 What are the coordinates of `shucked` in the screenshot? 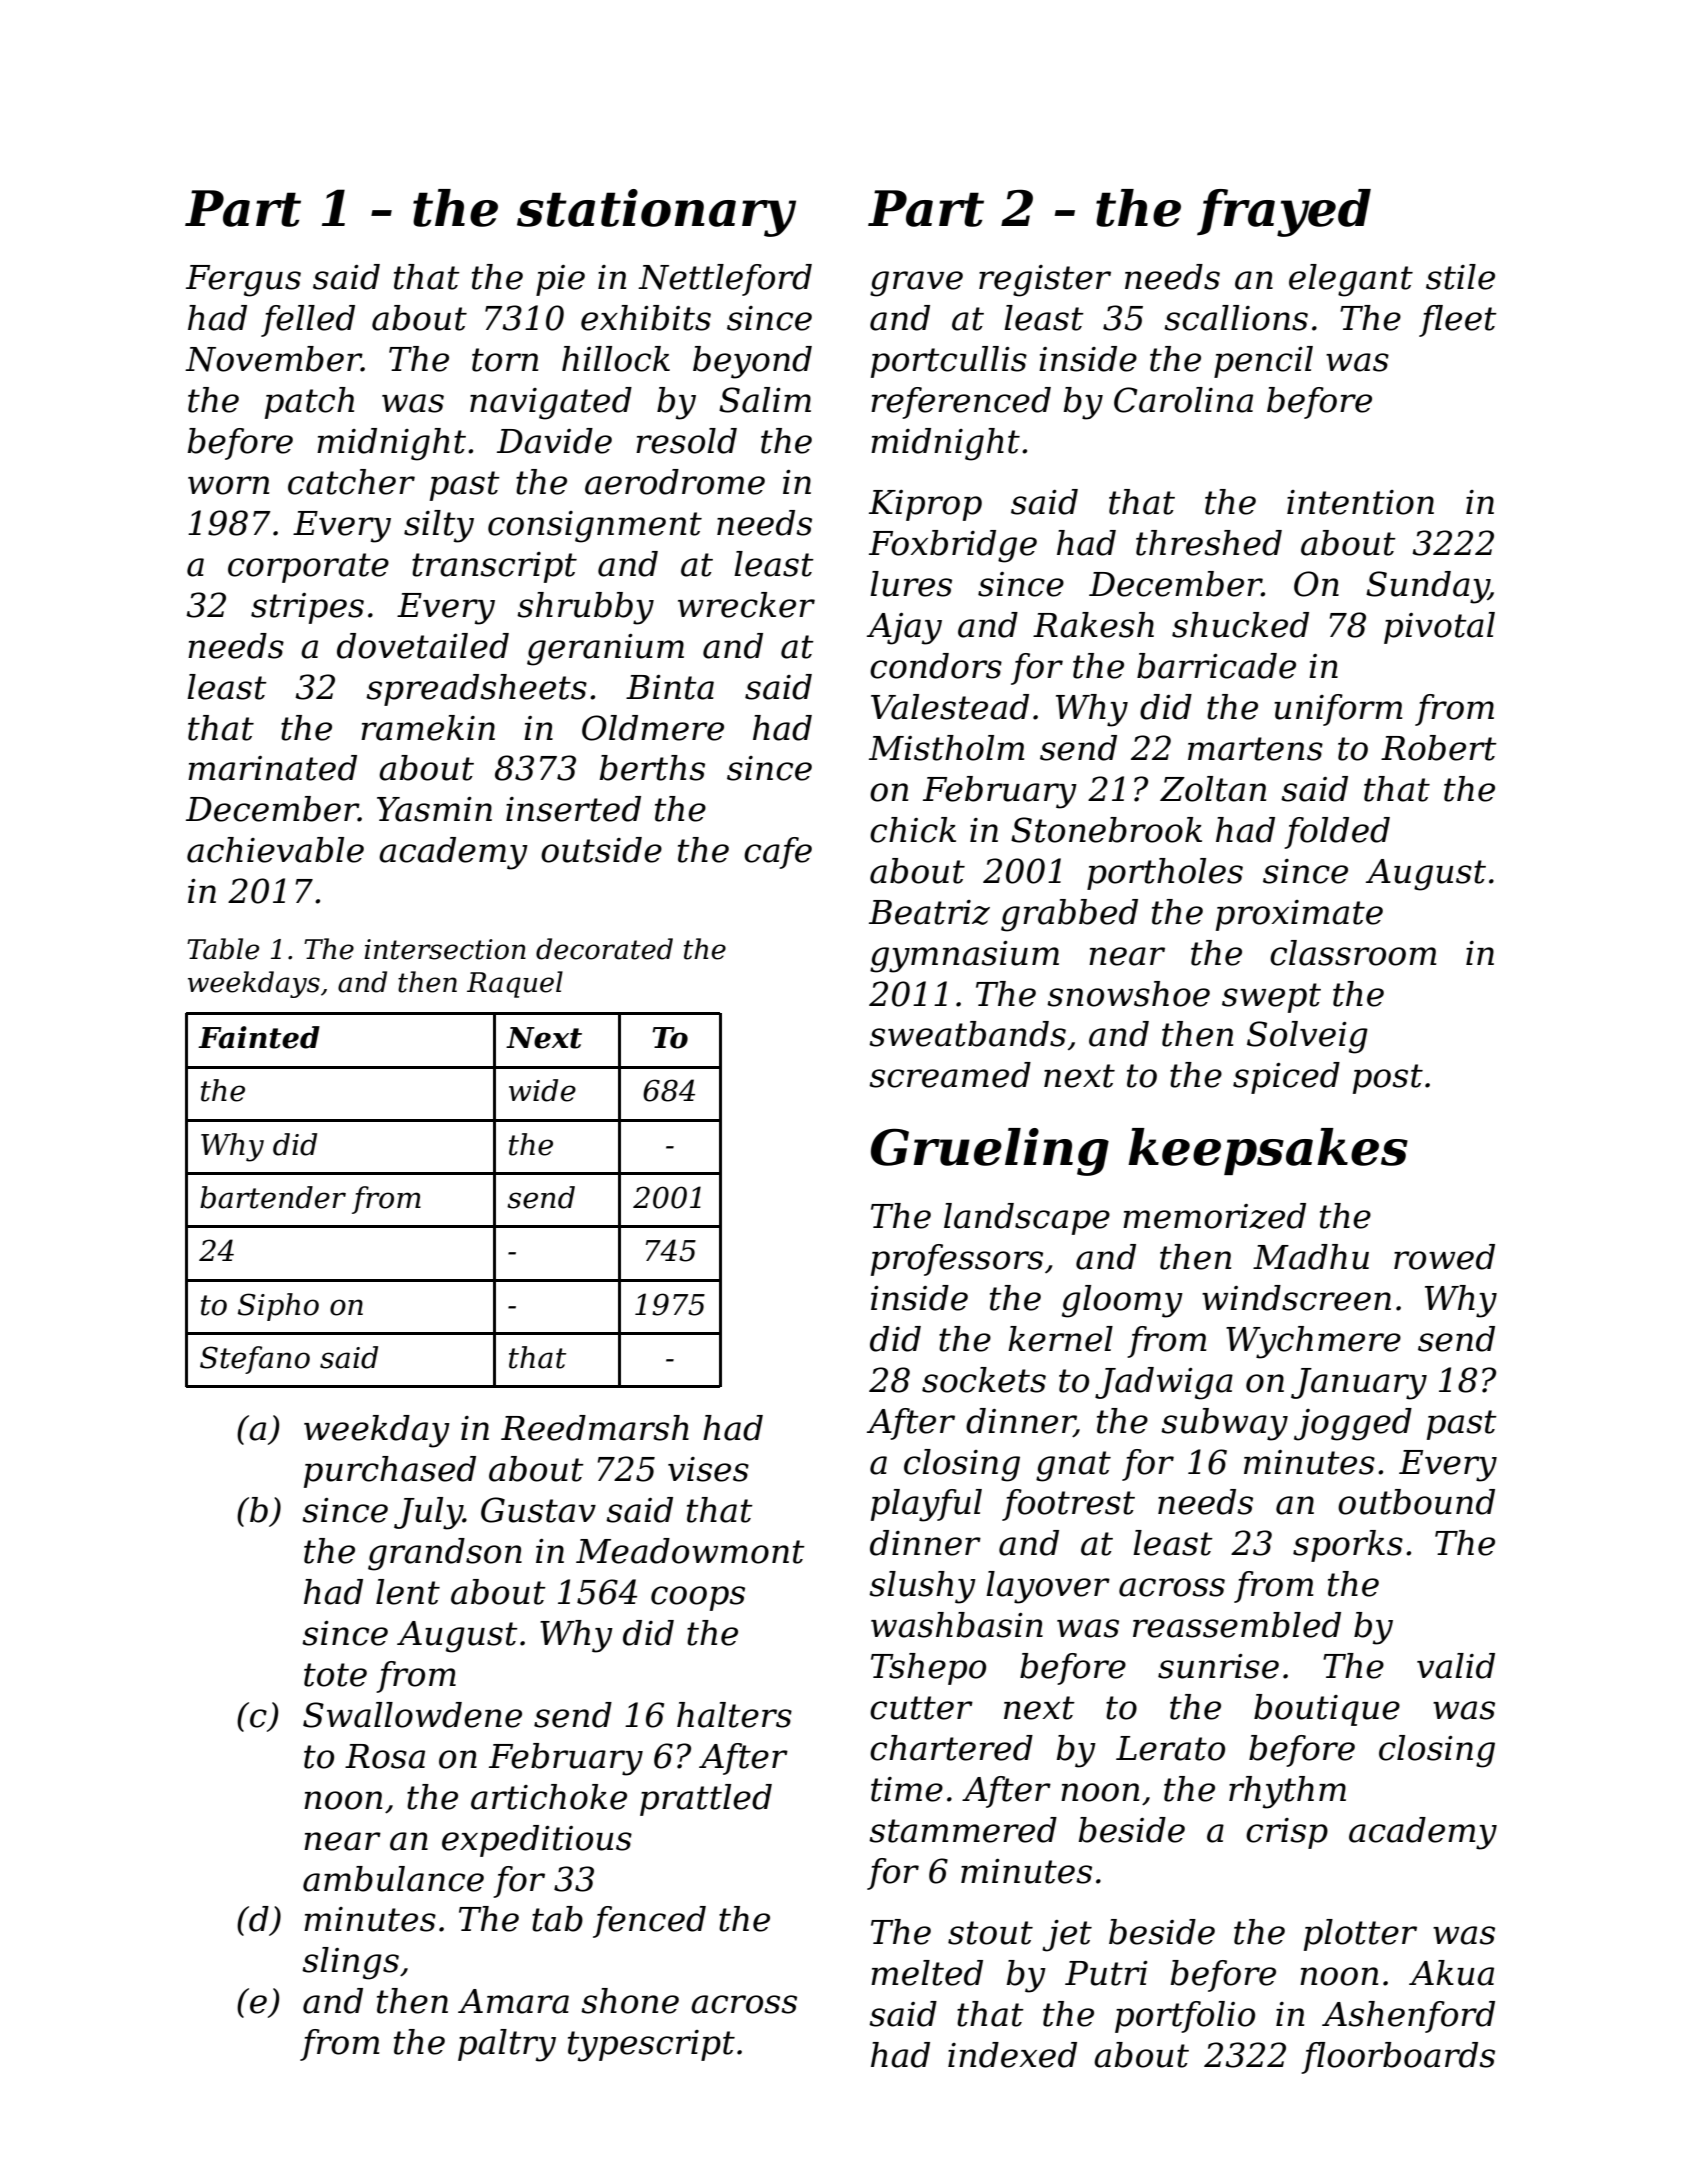 It's located at (1240, 625).
